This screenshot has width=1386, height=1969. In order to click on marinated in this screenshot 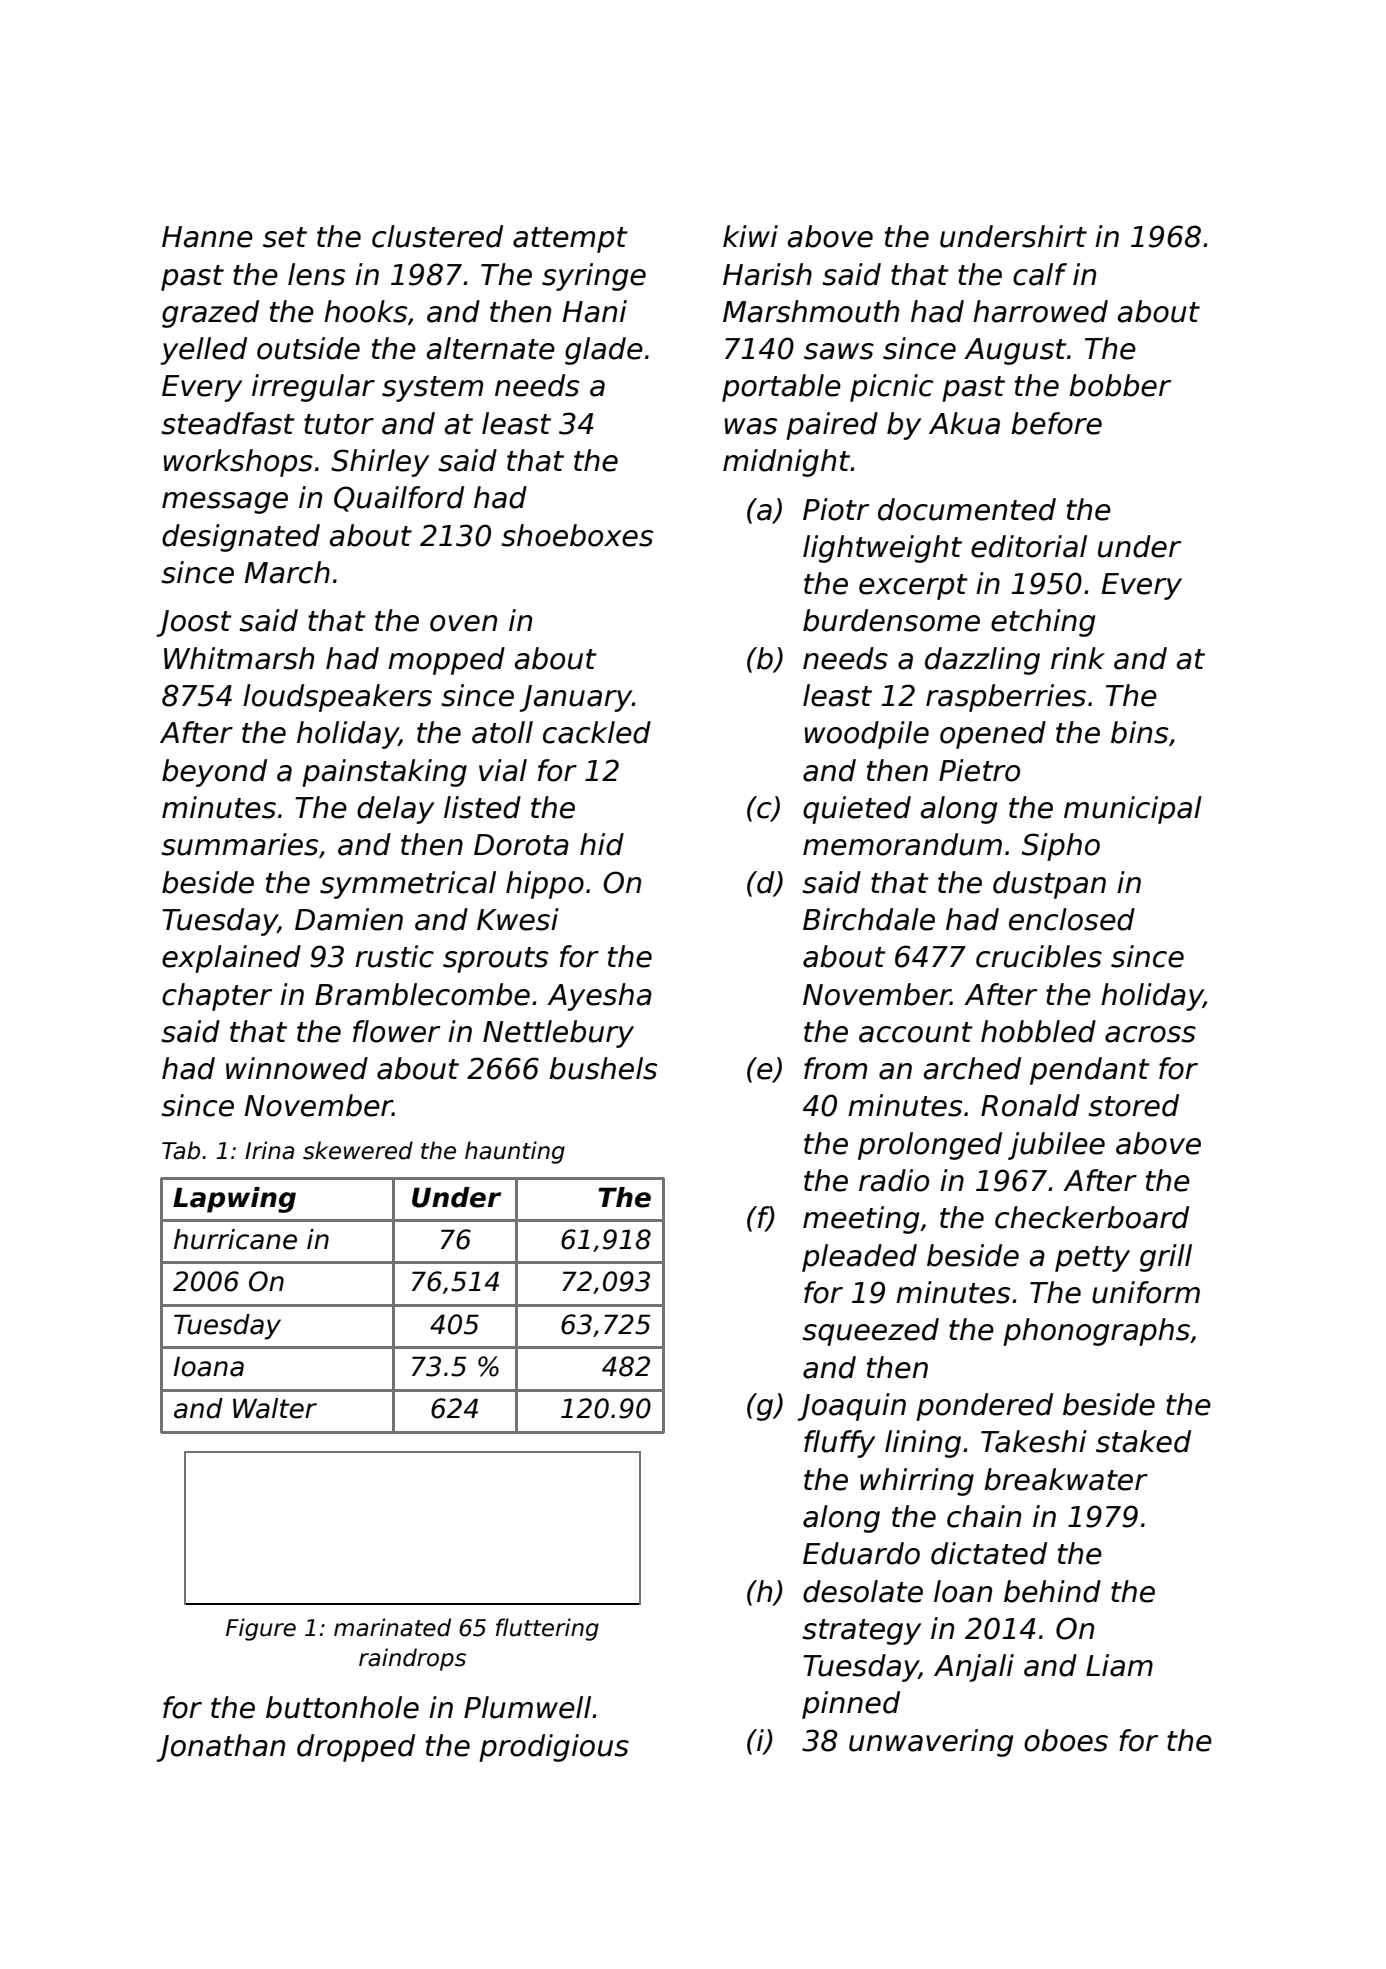, I will do `click(392, 1627)`.
